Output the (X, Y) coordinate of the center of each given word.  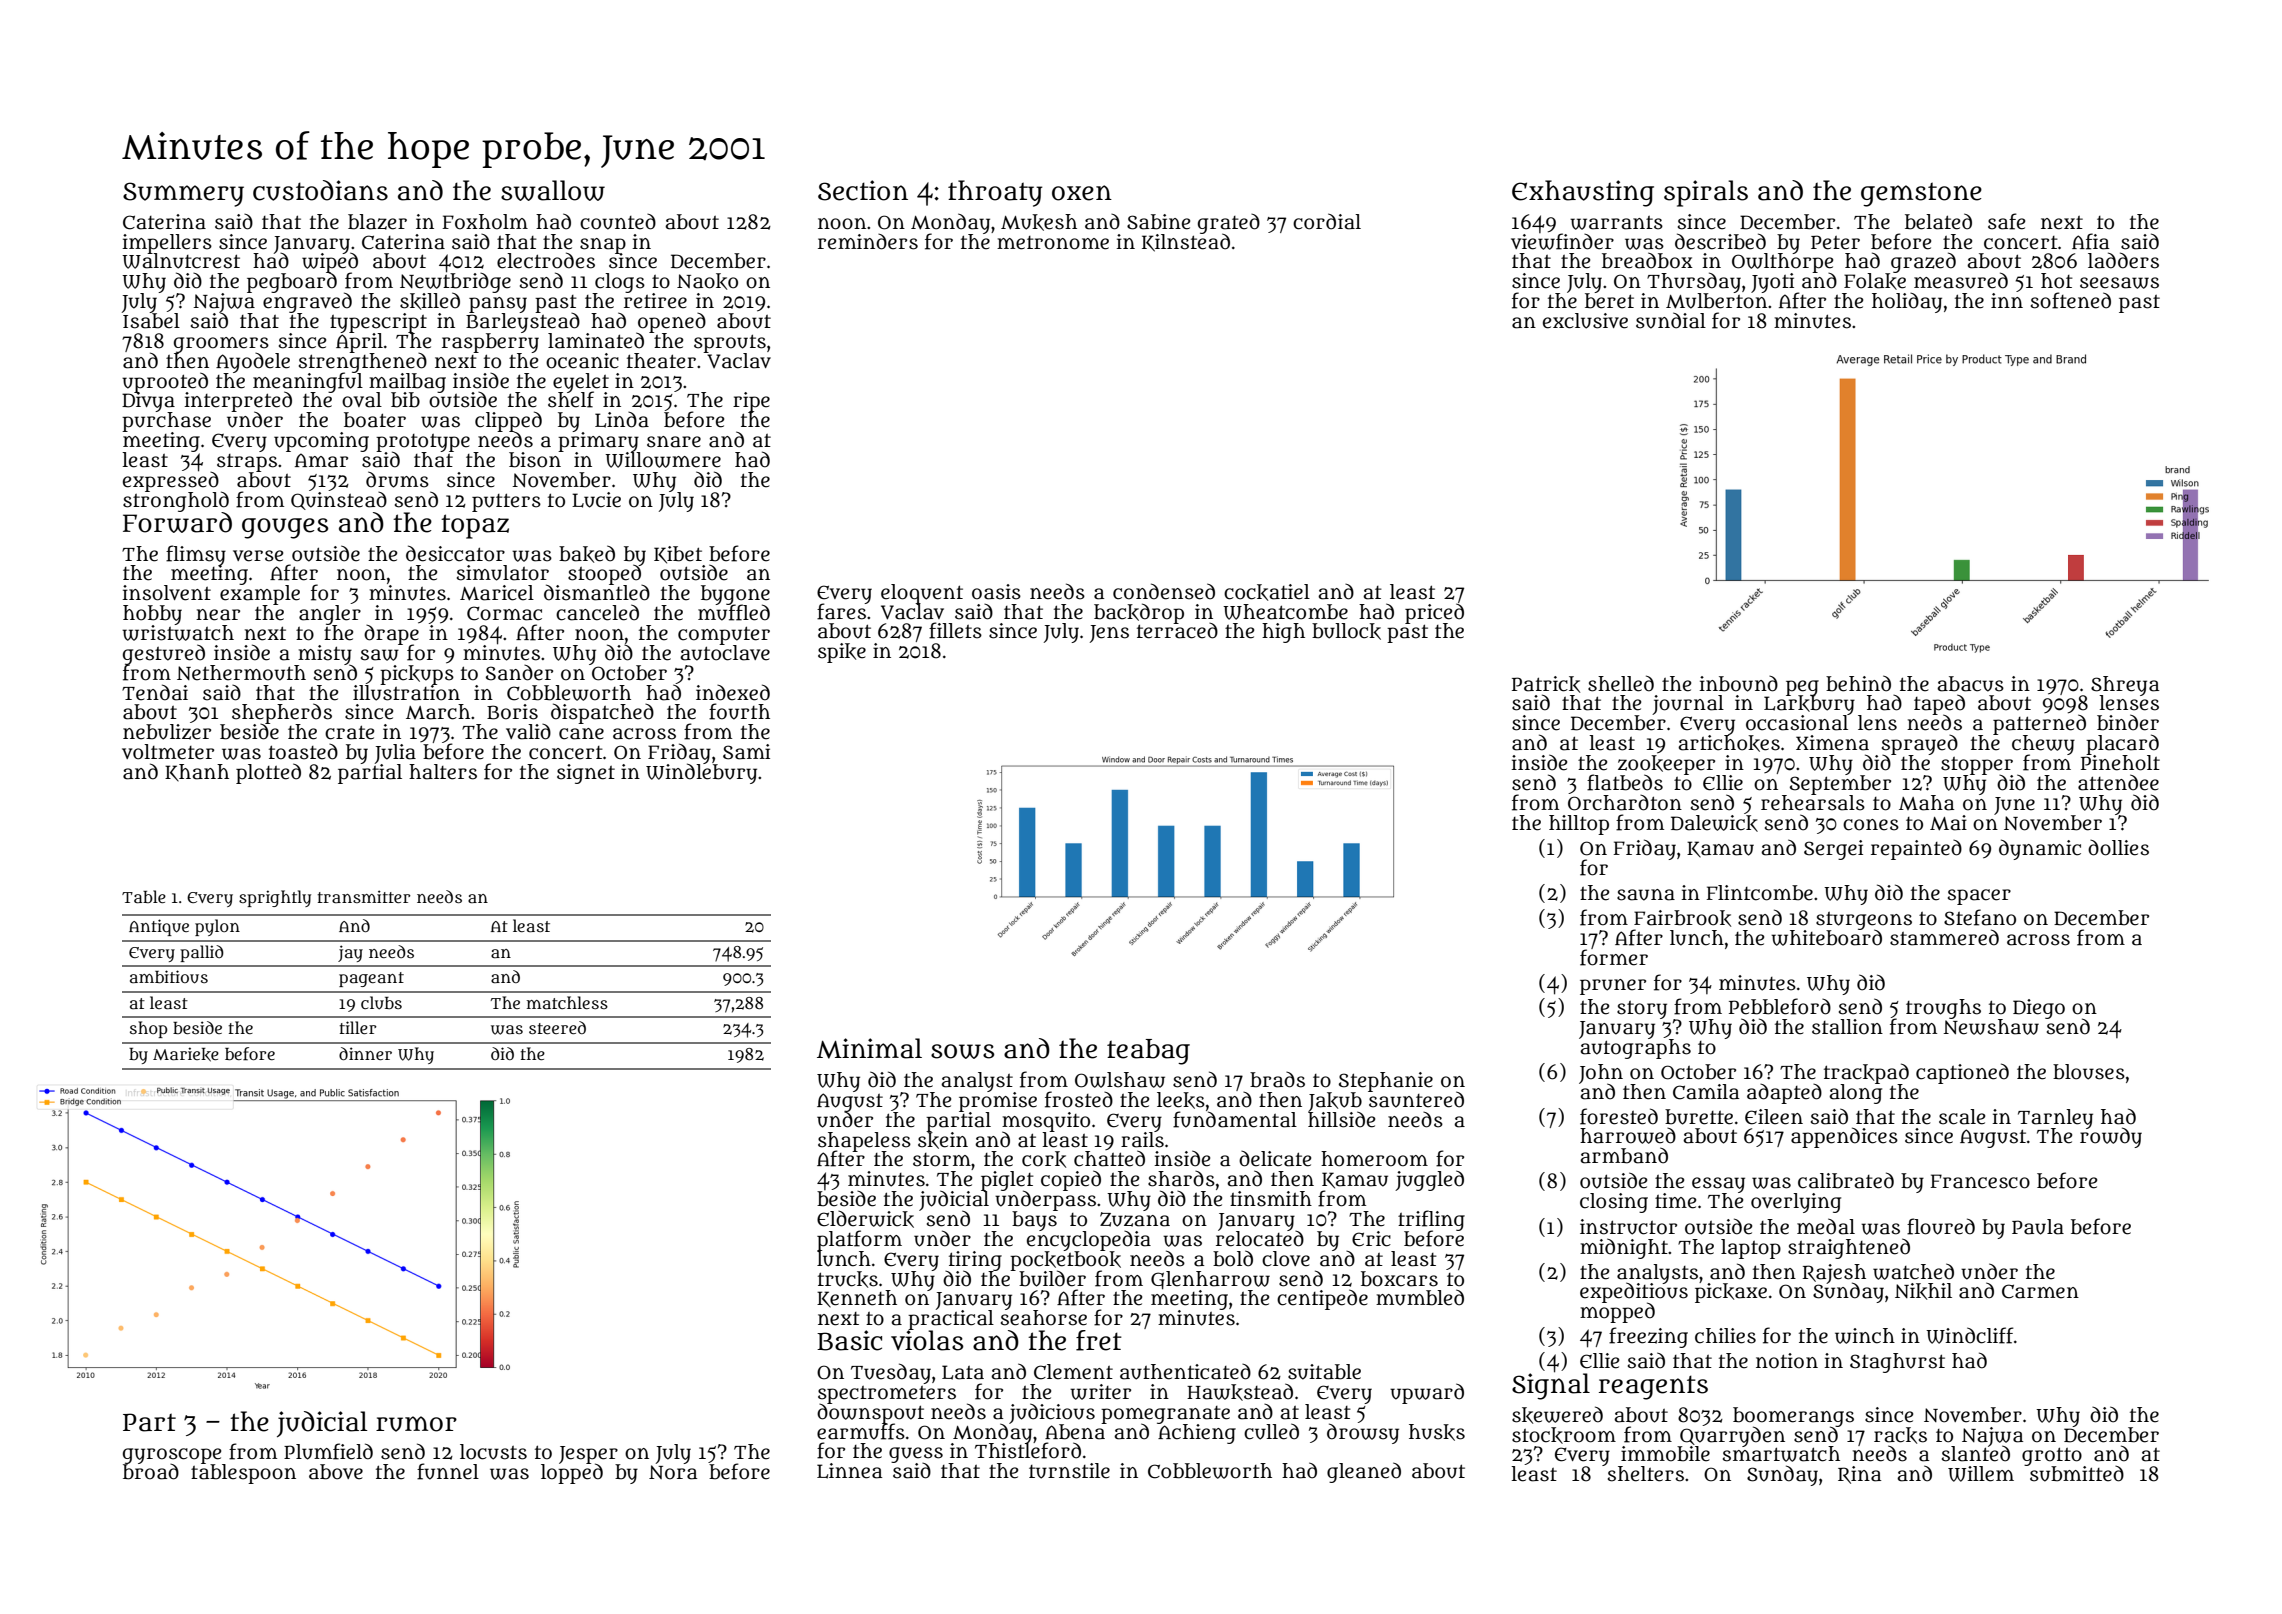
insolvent (166, 593)
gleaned (1364, 1472)
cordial (1327, 221)
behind (1858, 683)
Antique (159, 927)
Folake (1875, 281)
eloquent (922, 594)
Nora (673, 1472)
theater (661, 361)
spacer (1979, 897)
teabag (1148, 1052)
